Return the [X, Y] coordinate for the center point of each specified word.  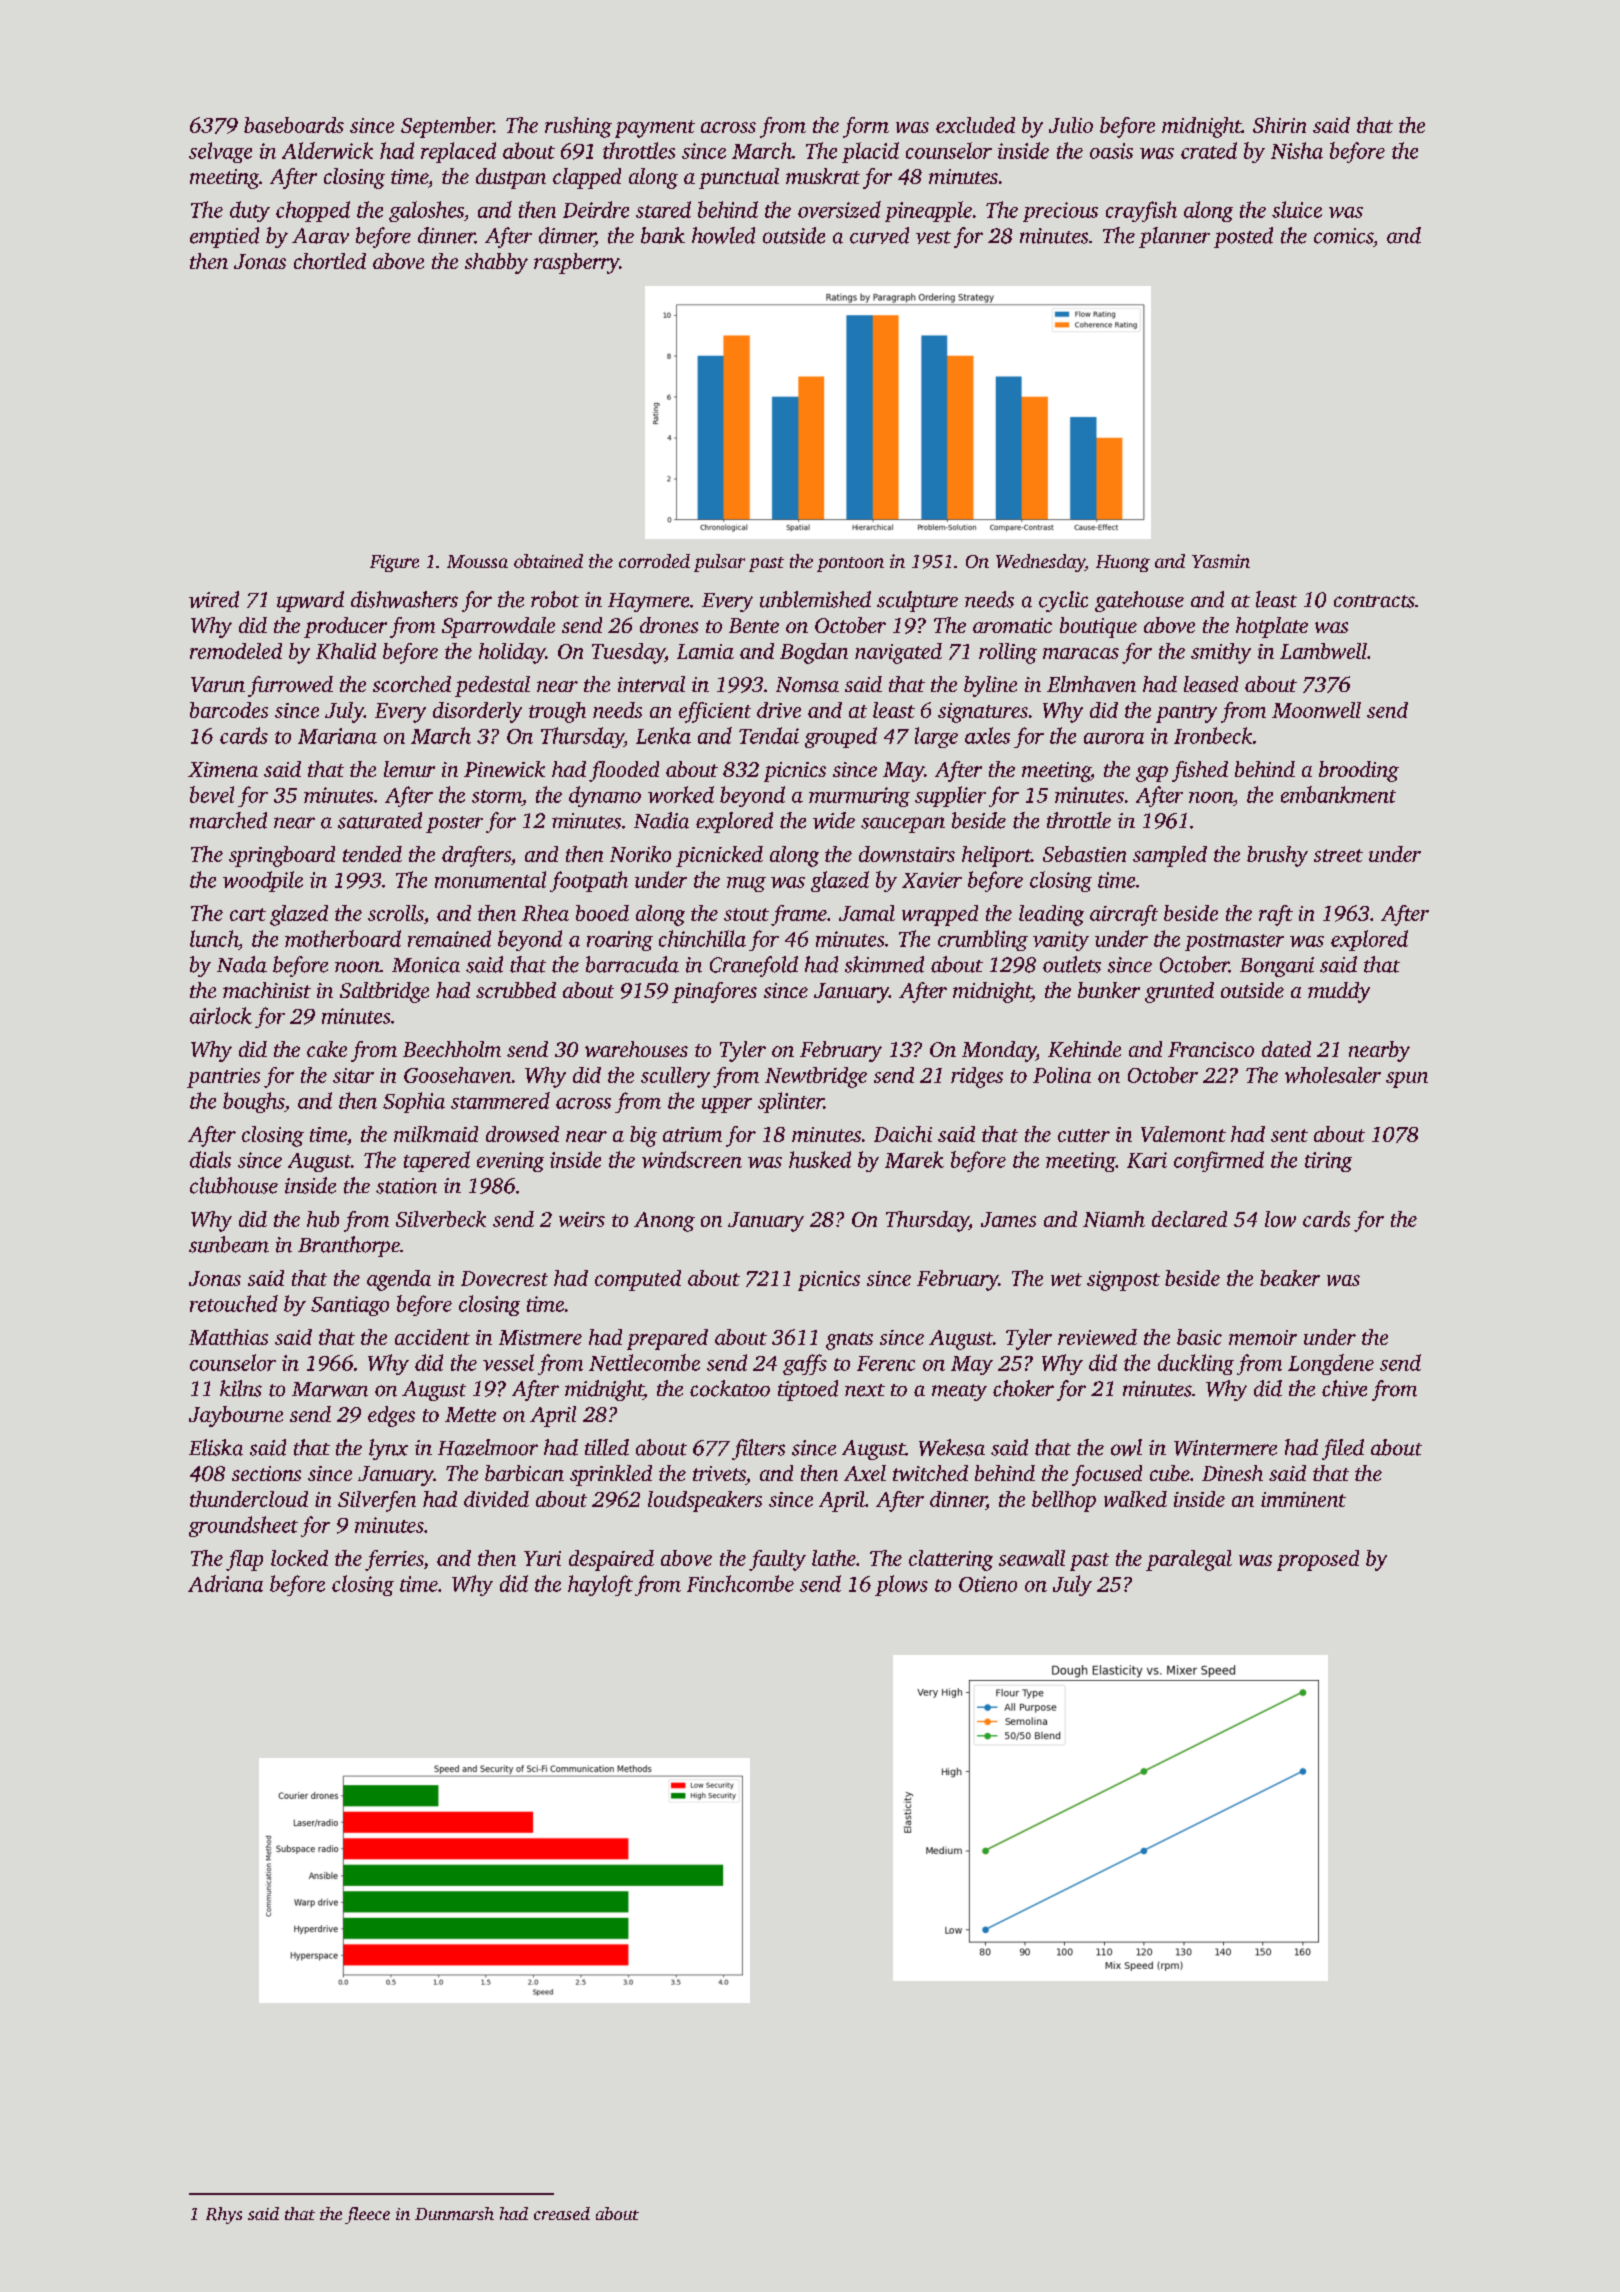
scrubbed [516, 990]
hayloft [600, 1585]
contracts [1374, 601]
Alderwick [327, 150]
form [866, 127]
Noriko [640, 854]
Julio [1071, 125]
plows [901, 1585]
